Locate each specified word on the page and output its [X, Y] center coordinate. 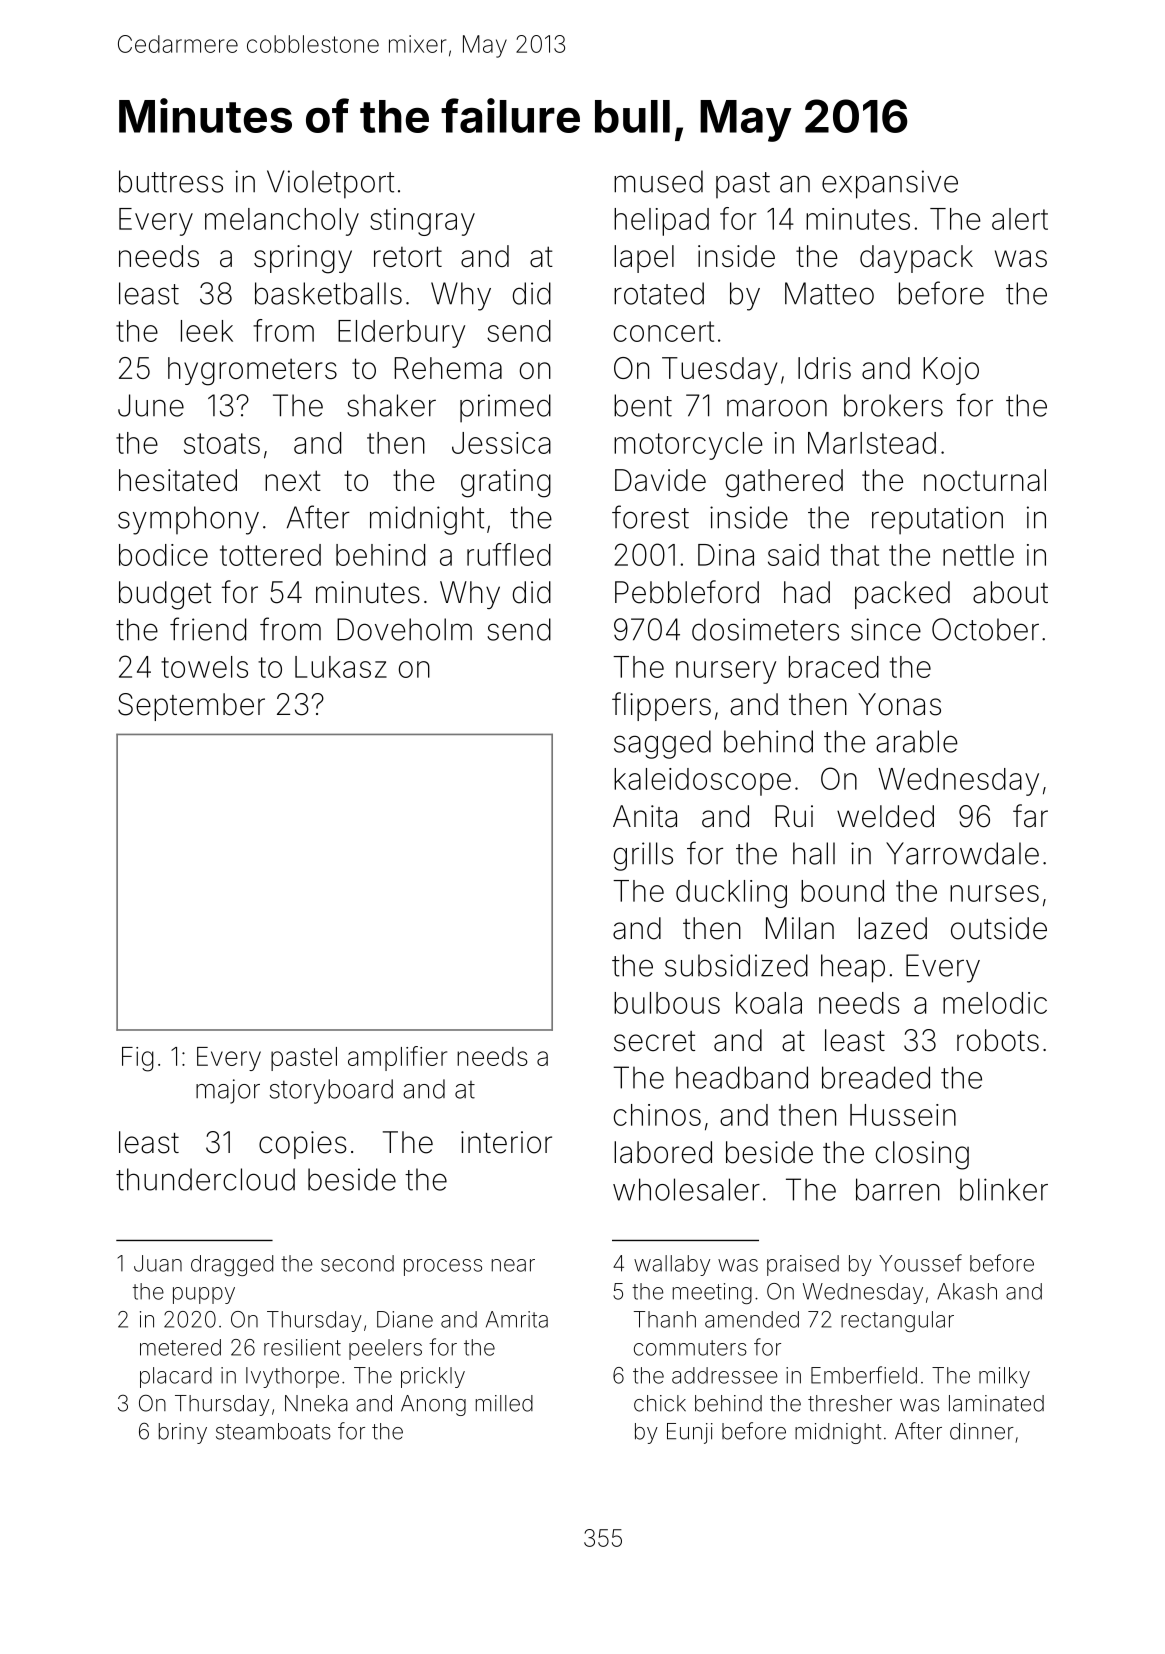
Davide [660, 480]
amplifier [397, 1058]
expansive [890, 184]
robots [998, 1040]
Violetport [330, 184]
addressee [724, 1375]
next [293, 480]
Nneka [316, 1403]
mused [658, 181]
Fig [138, 1059]
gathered [784, 483]
